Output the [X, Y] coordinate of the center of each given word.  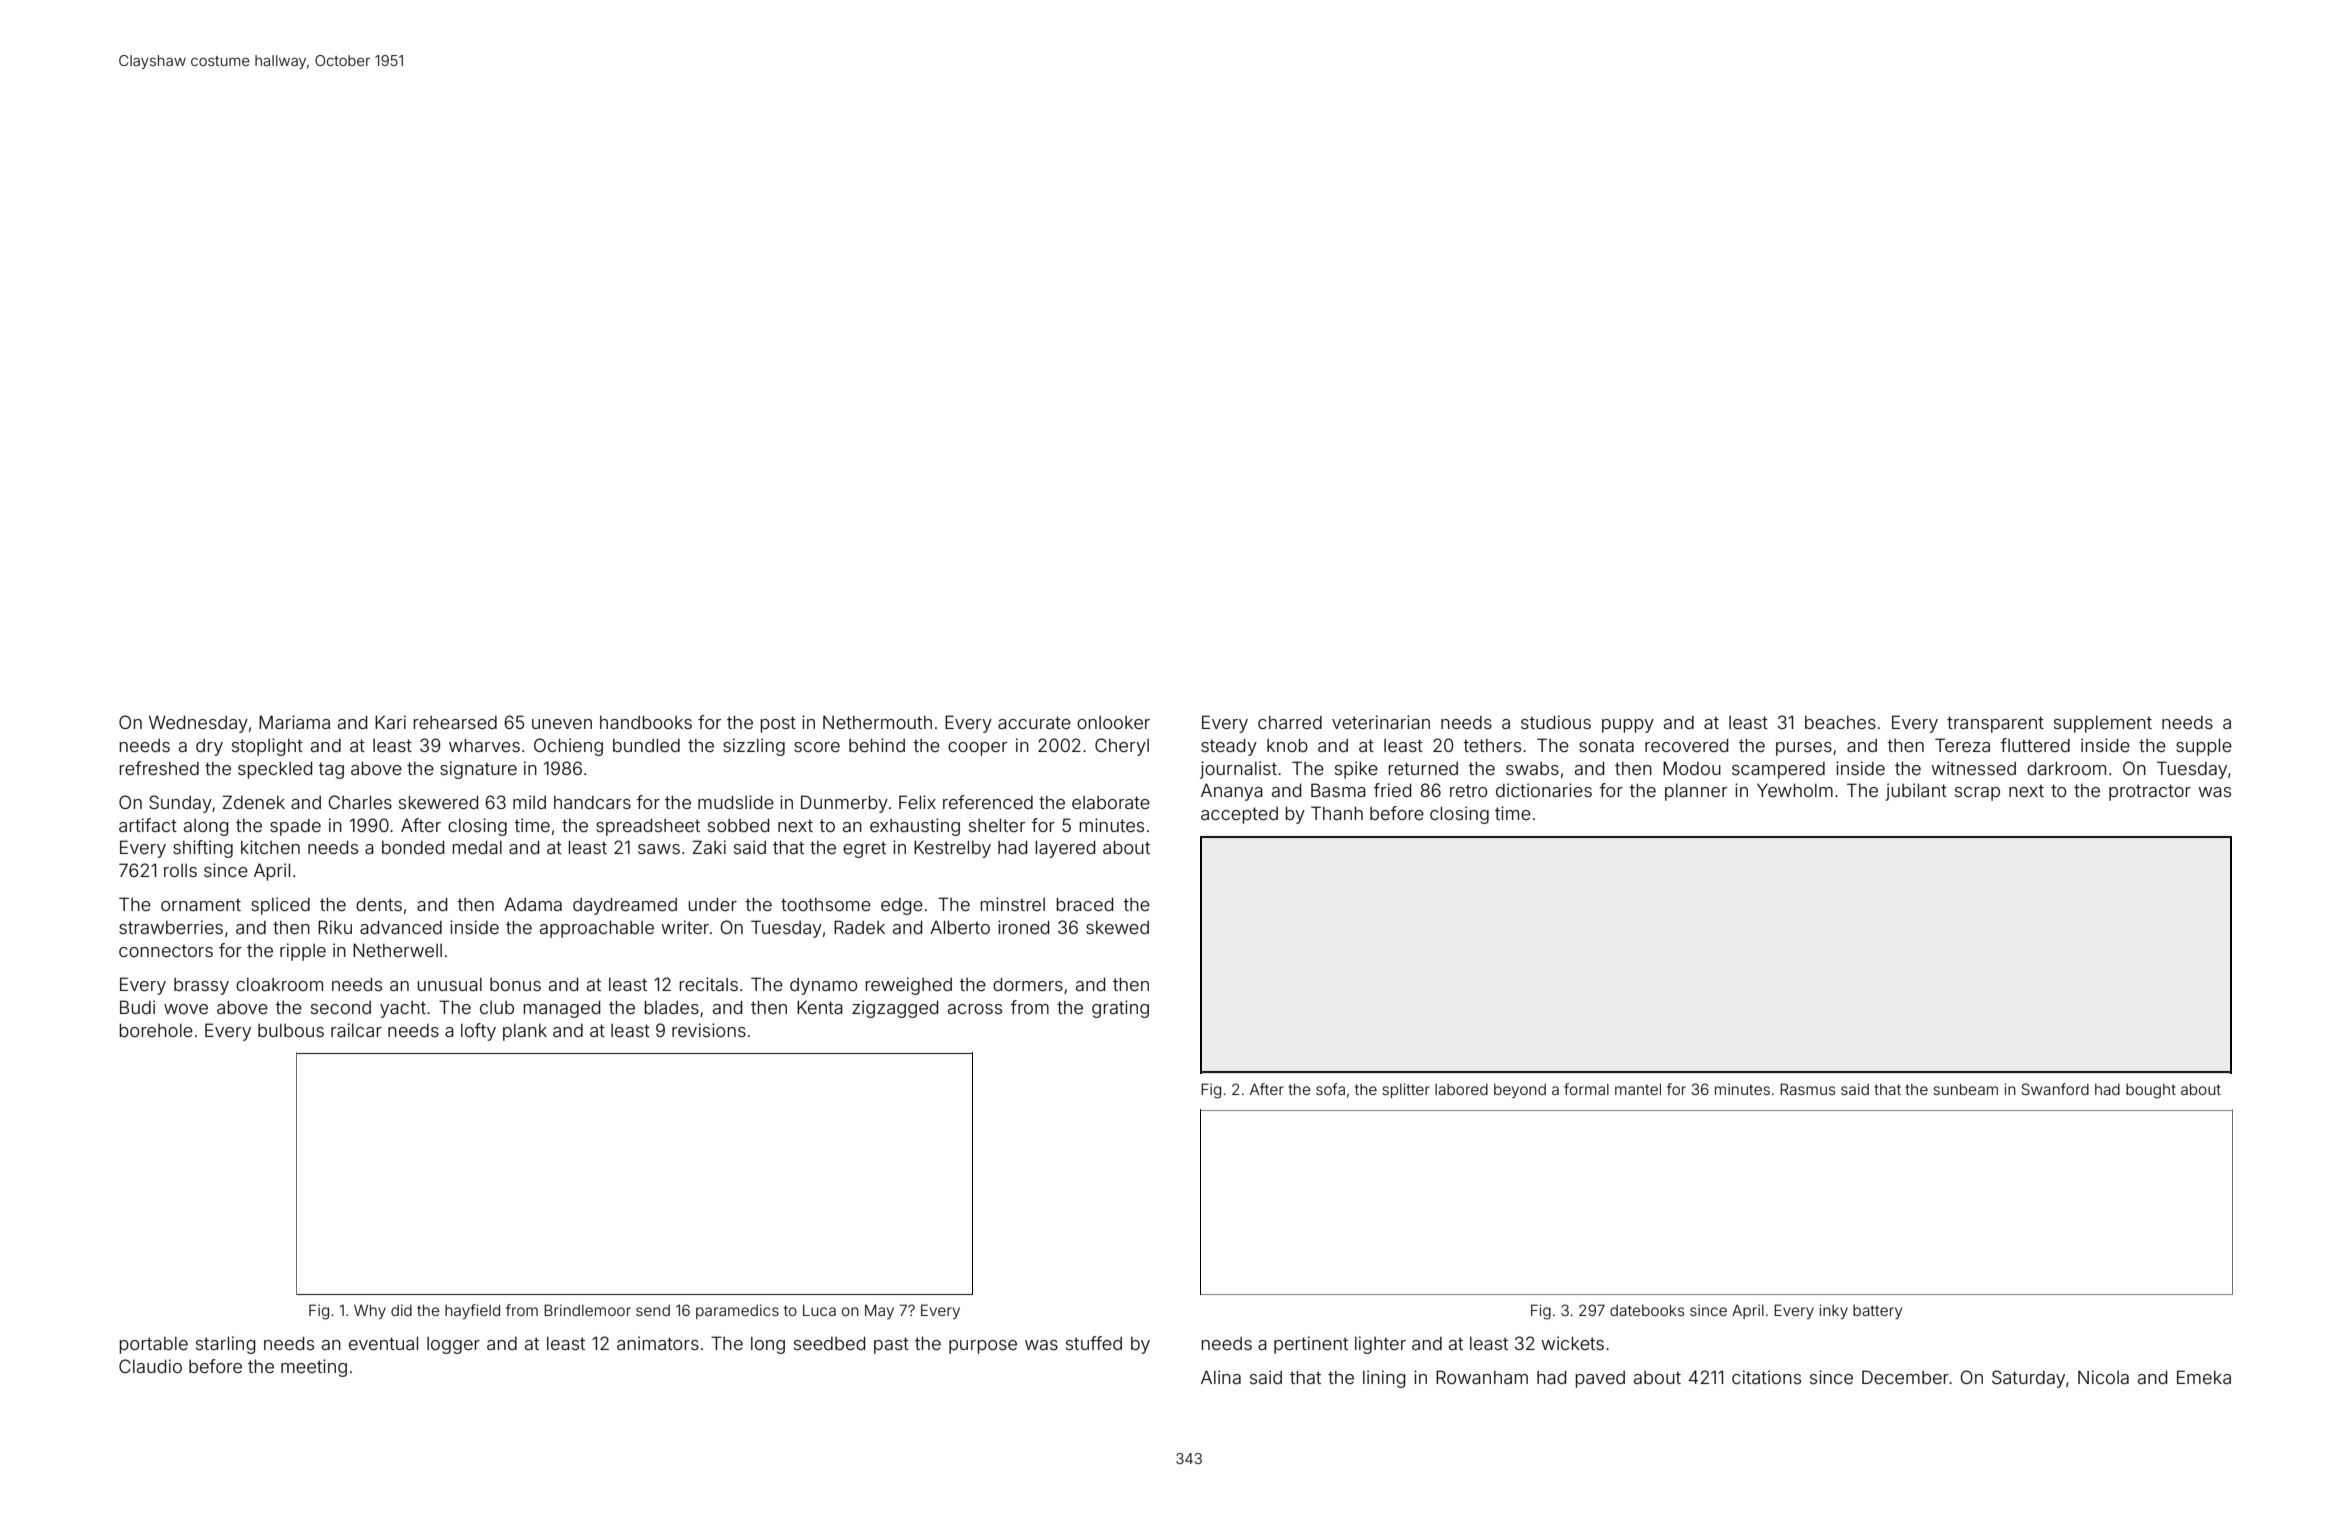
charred [1290, 722]
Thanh [1337, 813]
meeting [314, 1368]
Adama [533, 904]
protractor [2150, 792]
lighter [1380, 1345]
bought [2151, 1091]
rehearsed [455, 722]
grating [1120, 1009]
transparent [1995, 724]
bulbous [291, 1030]
